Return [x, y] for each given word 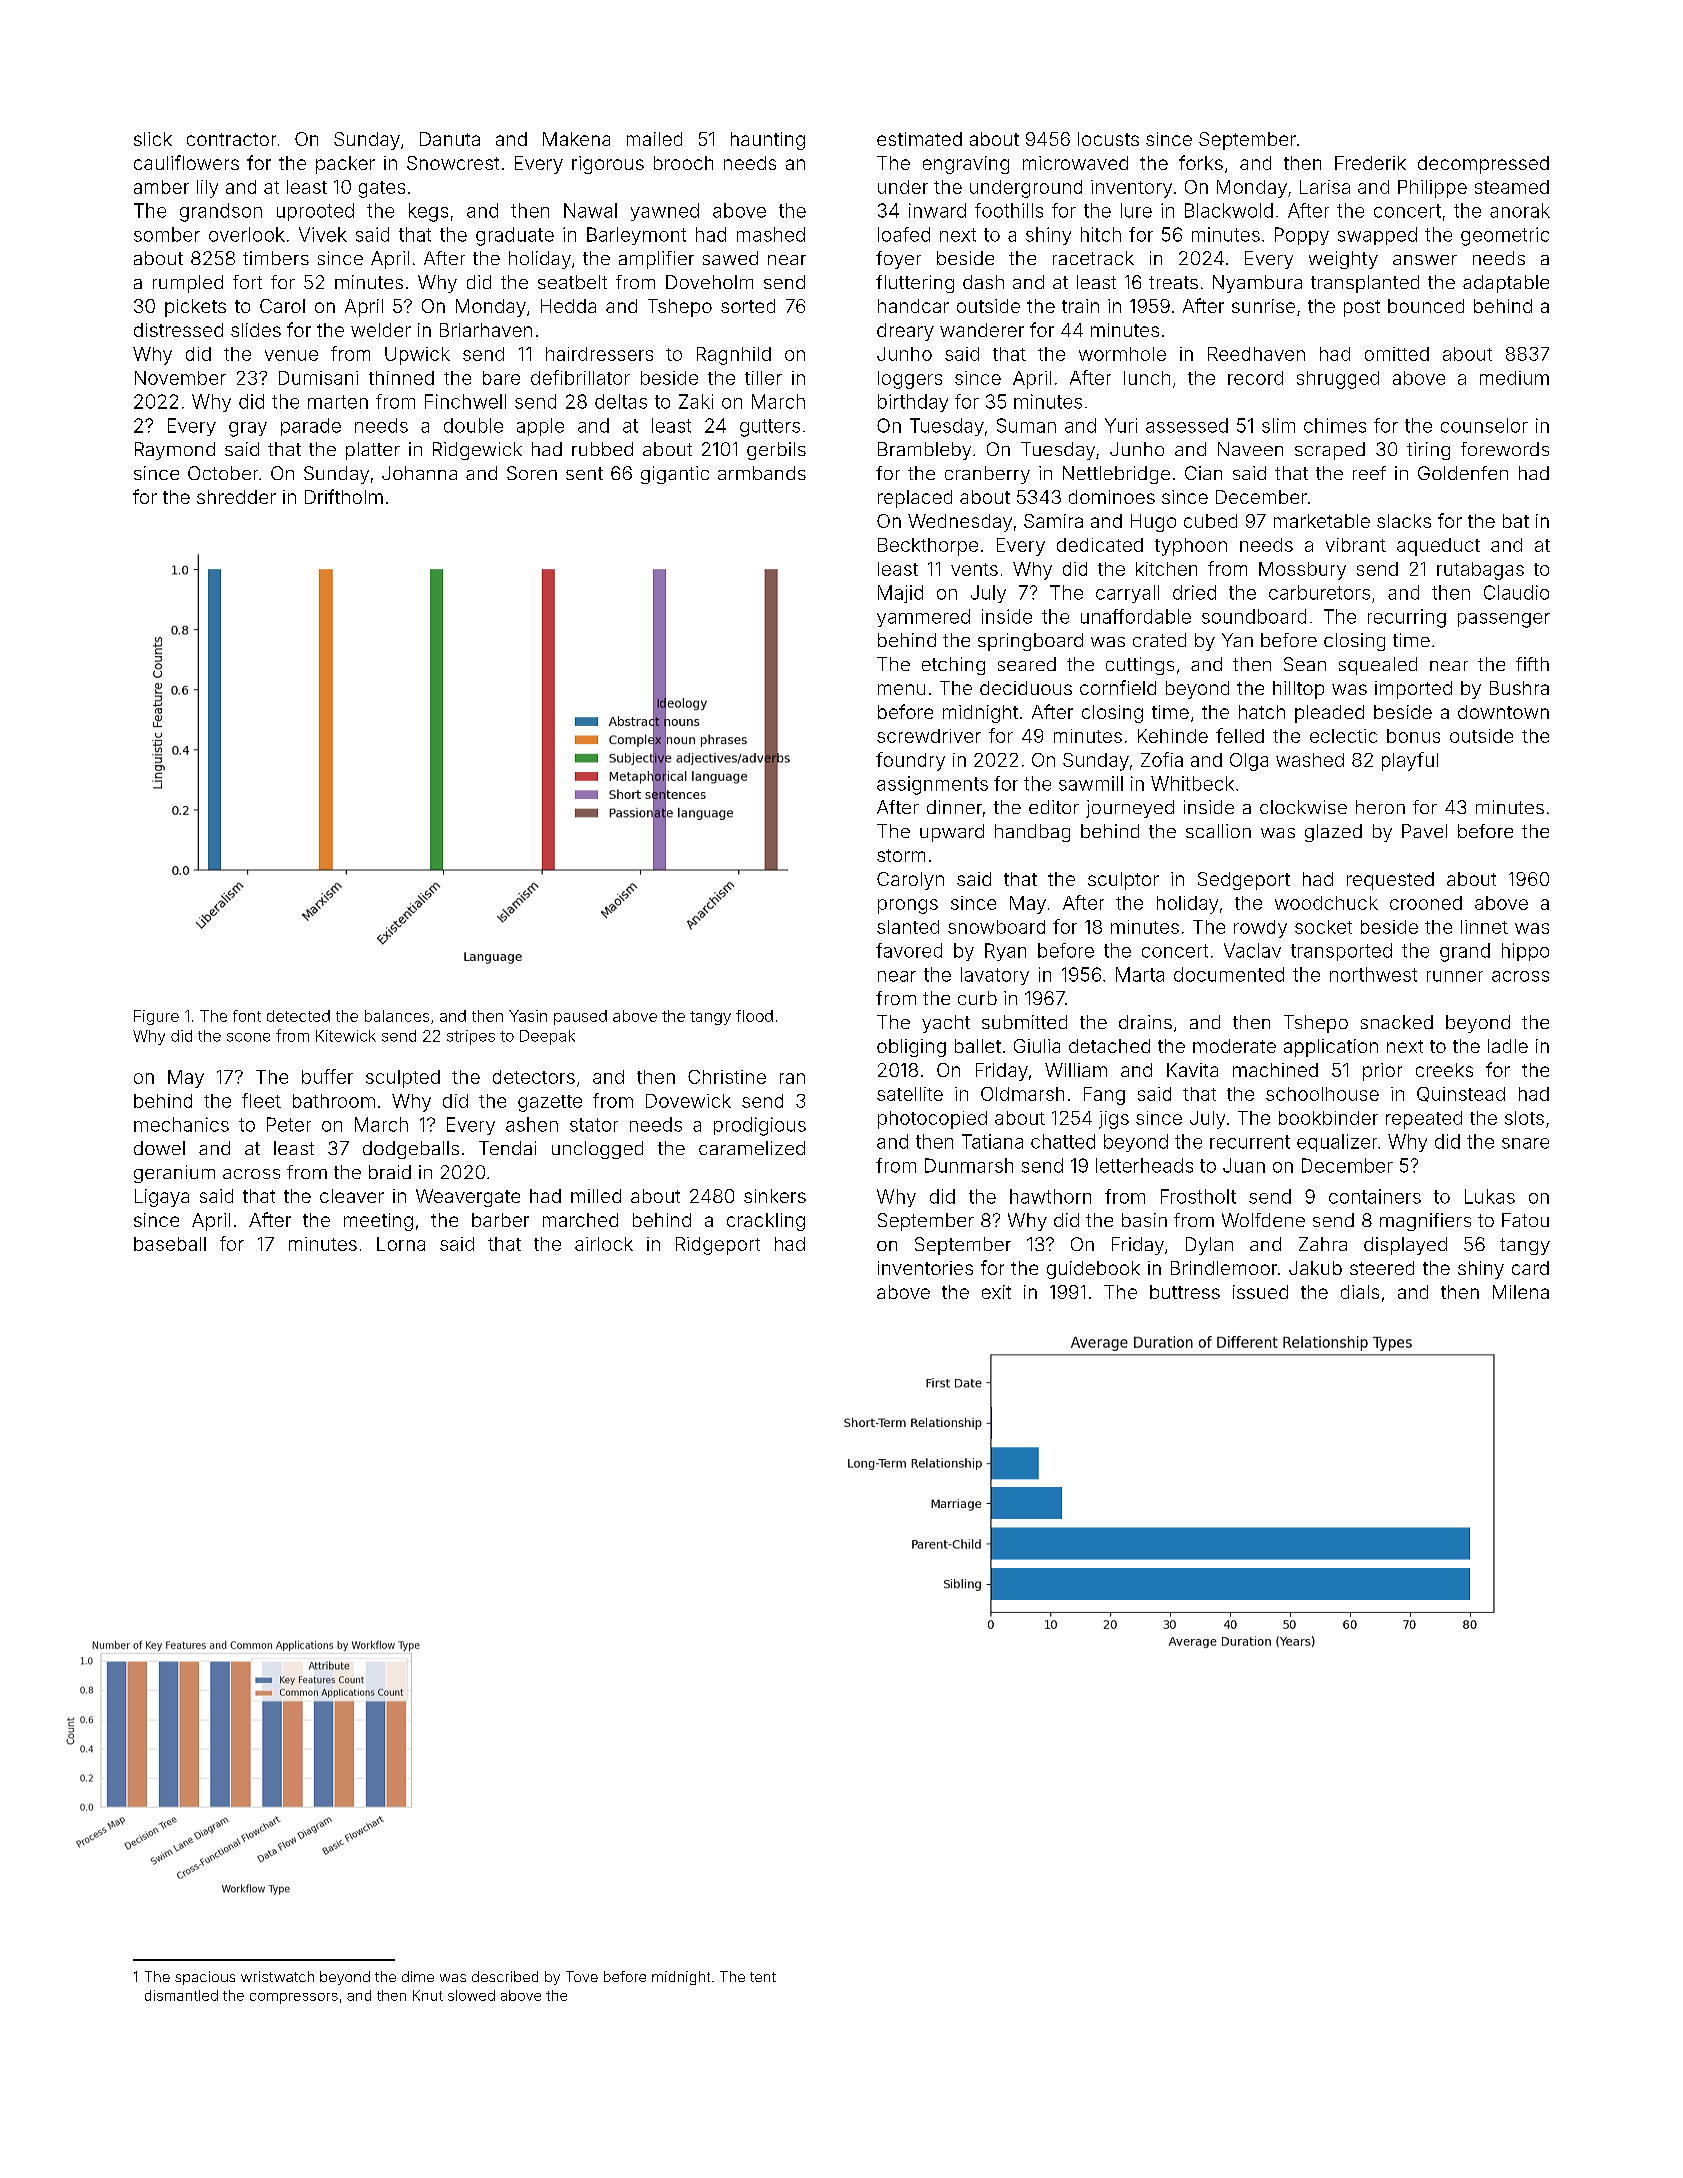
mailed [654, 139]
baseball [170, 1244]
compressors [294, 1998]
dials [1360, 1292]
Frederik [1370, 163]
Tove [582, 1976]
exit [996, 1292]
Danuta [450, 139]
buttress [1185, 1292]
